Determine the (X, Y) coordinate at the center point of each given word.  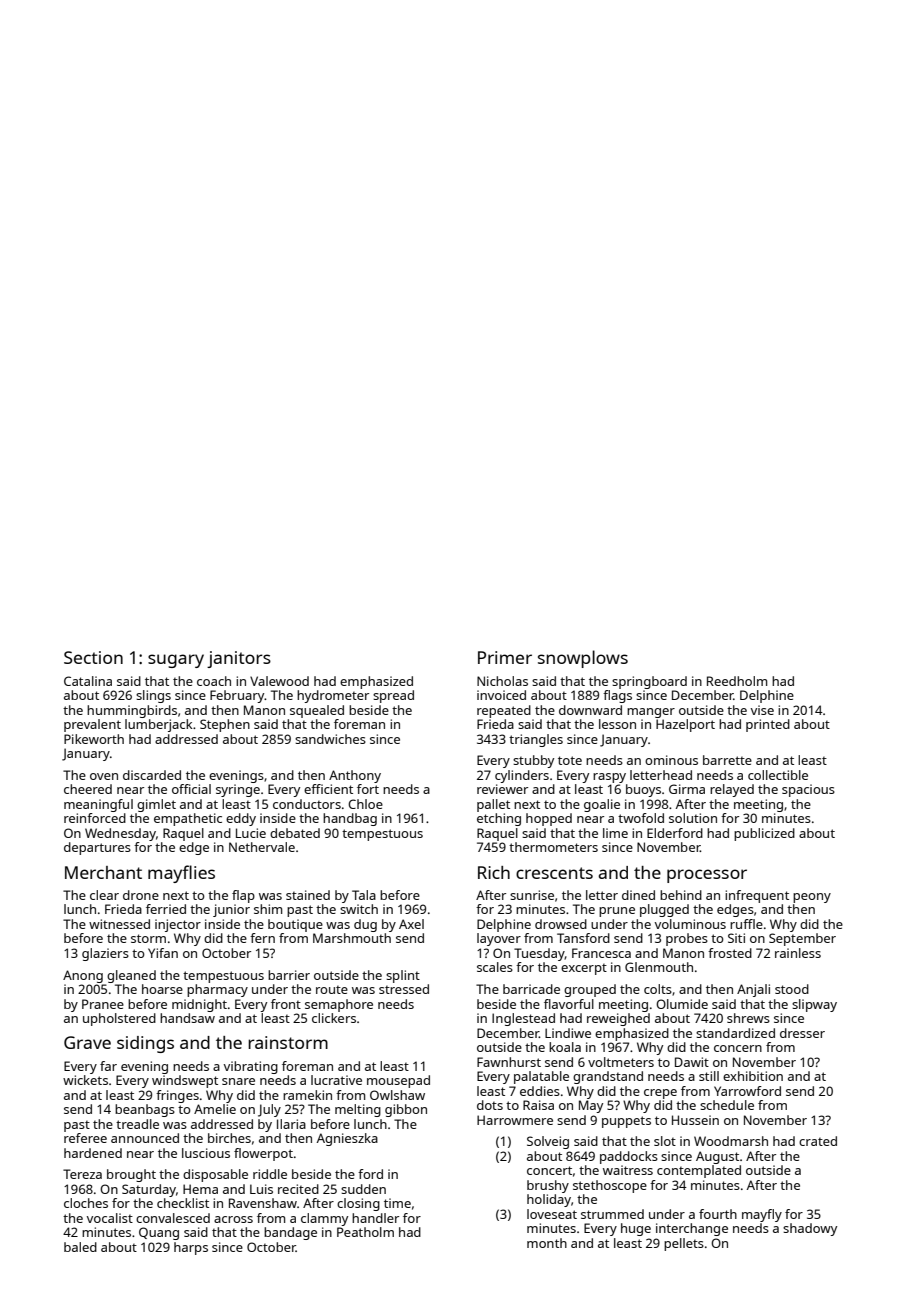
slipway (814, 1005)
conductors (307, 804)
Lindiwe (568, 1033)
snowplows (583, 659)
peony (812, 898)
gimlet (156, 805)
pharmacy (217, 990)
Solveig (548, 1142)
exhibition (753, 1076)
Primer (505, 657)
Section (93, 657)
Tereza (82, 1174)
